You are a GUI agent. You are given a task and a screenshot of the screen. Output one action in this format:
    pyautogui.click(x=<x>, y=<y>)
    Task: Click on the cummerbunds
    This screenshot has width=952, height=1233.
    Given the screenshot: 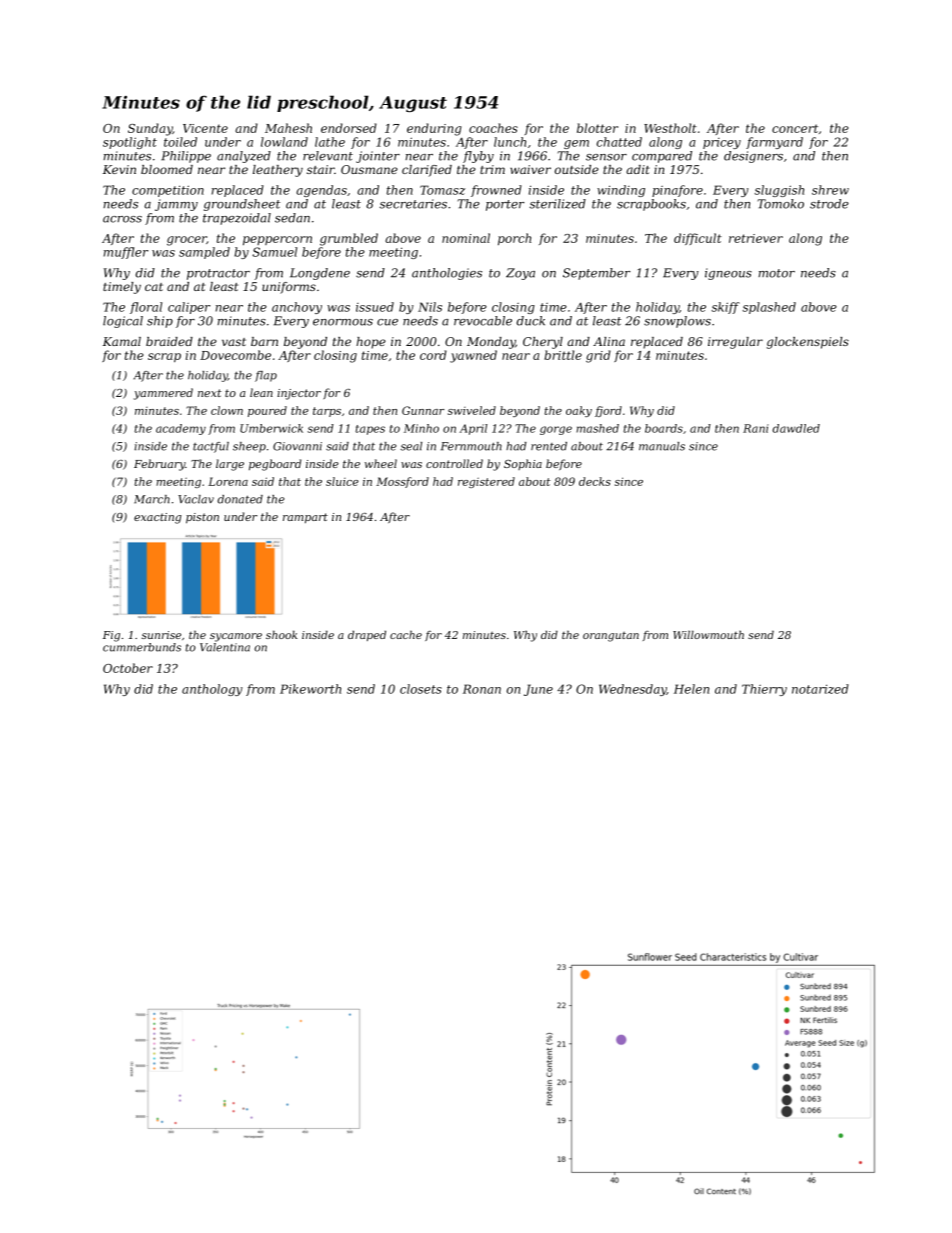 What is the action you would take?
    pyautogui.click(x=142, y=647)
